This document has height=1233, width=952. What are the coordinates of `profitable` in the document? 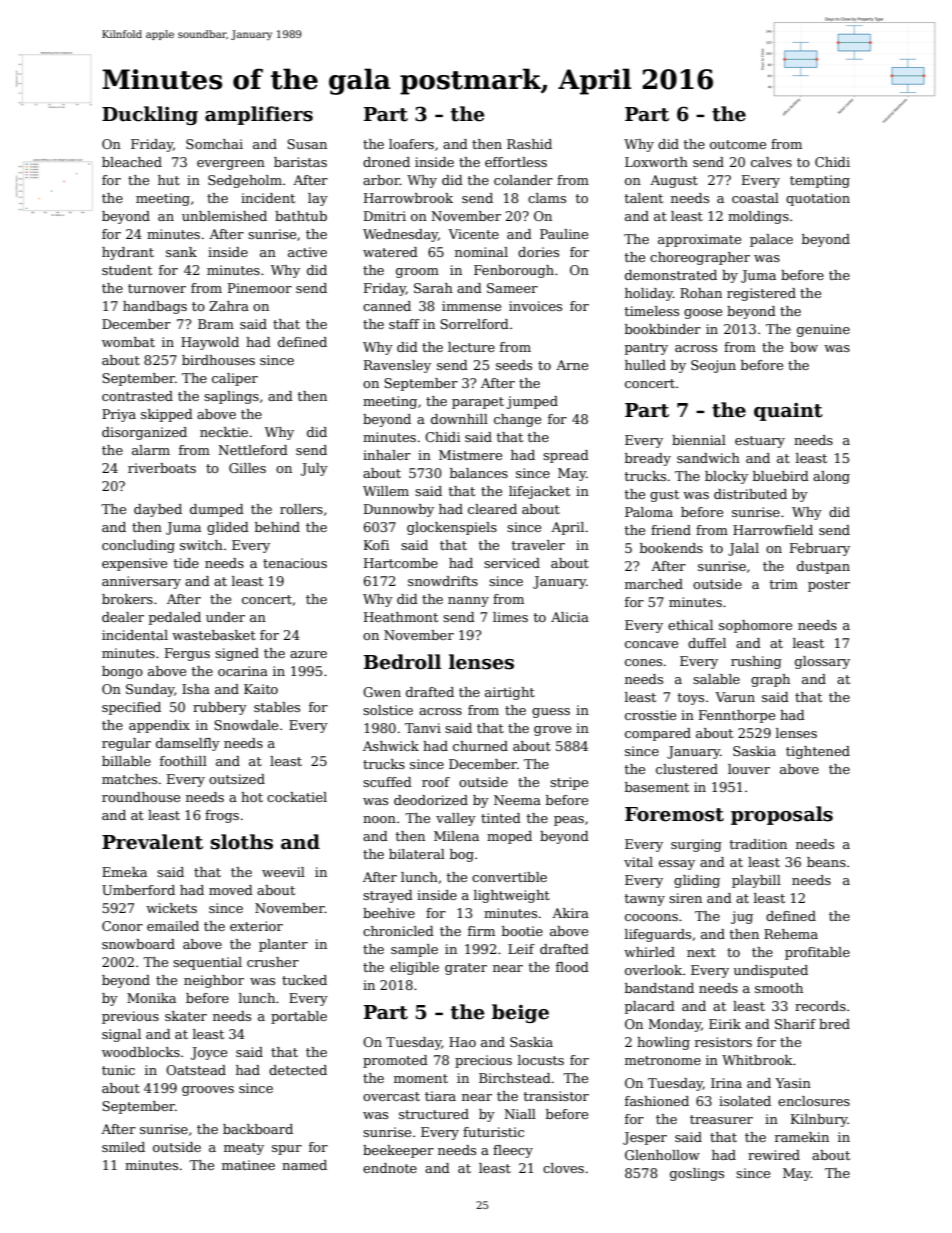 It's located at (817, 953).
